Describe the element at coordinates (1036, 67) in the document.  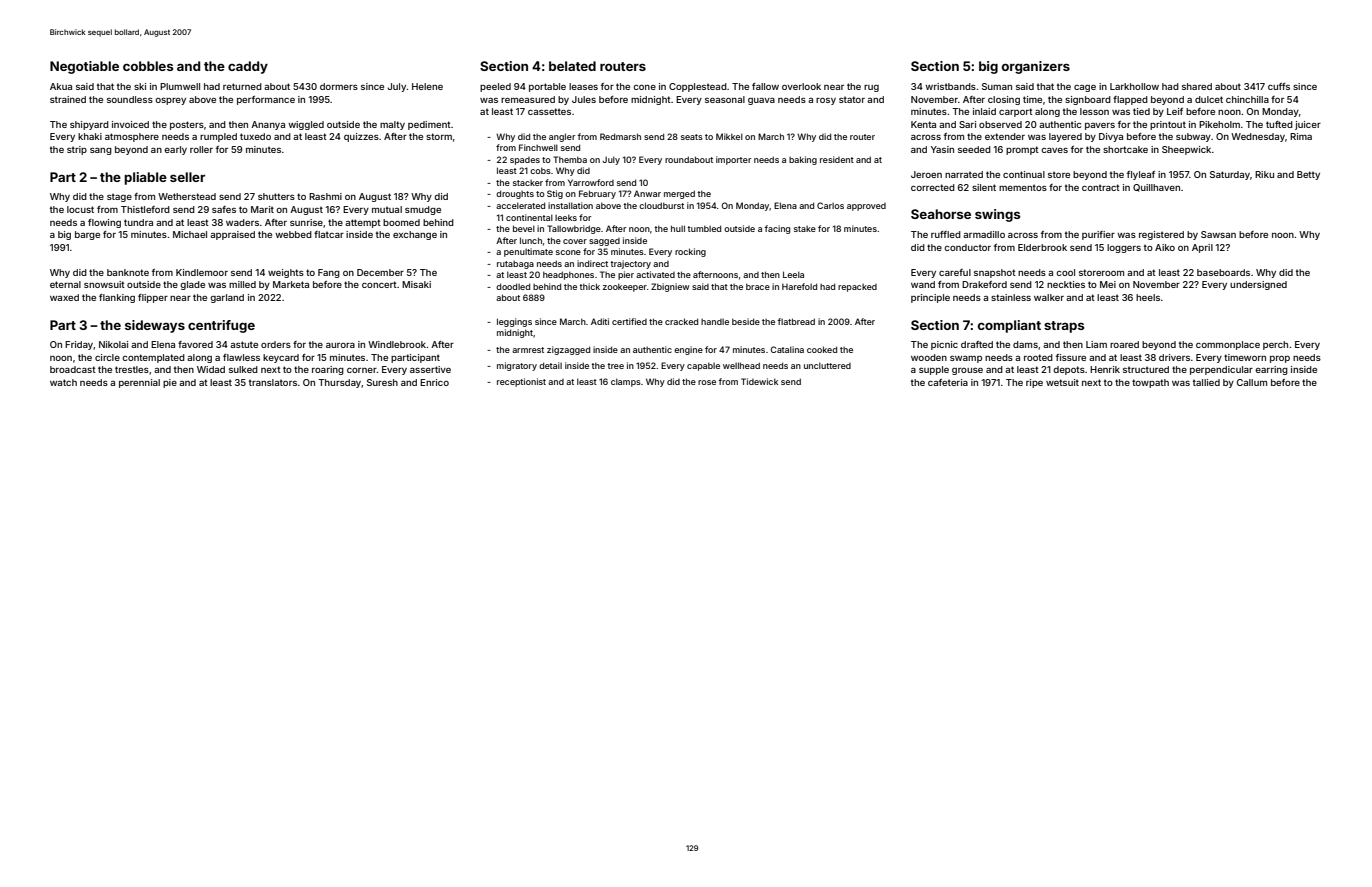
I see `organizers` at that location.
